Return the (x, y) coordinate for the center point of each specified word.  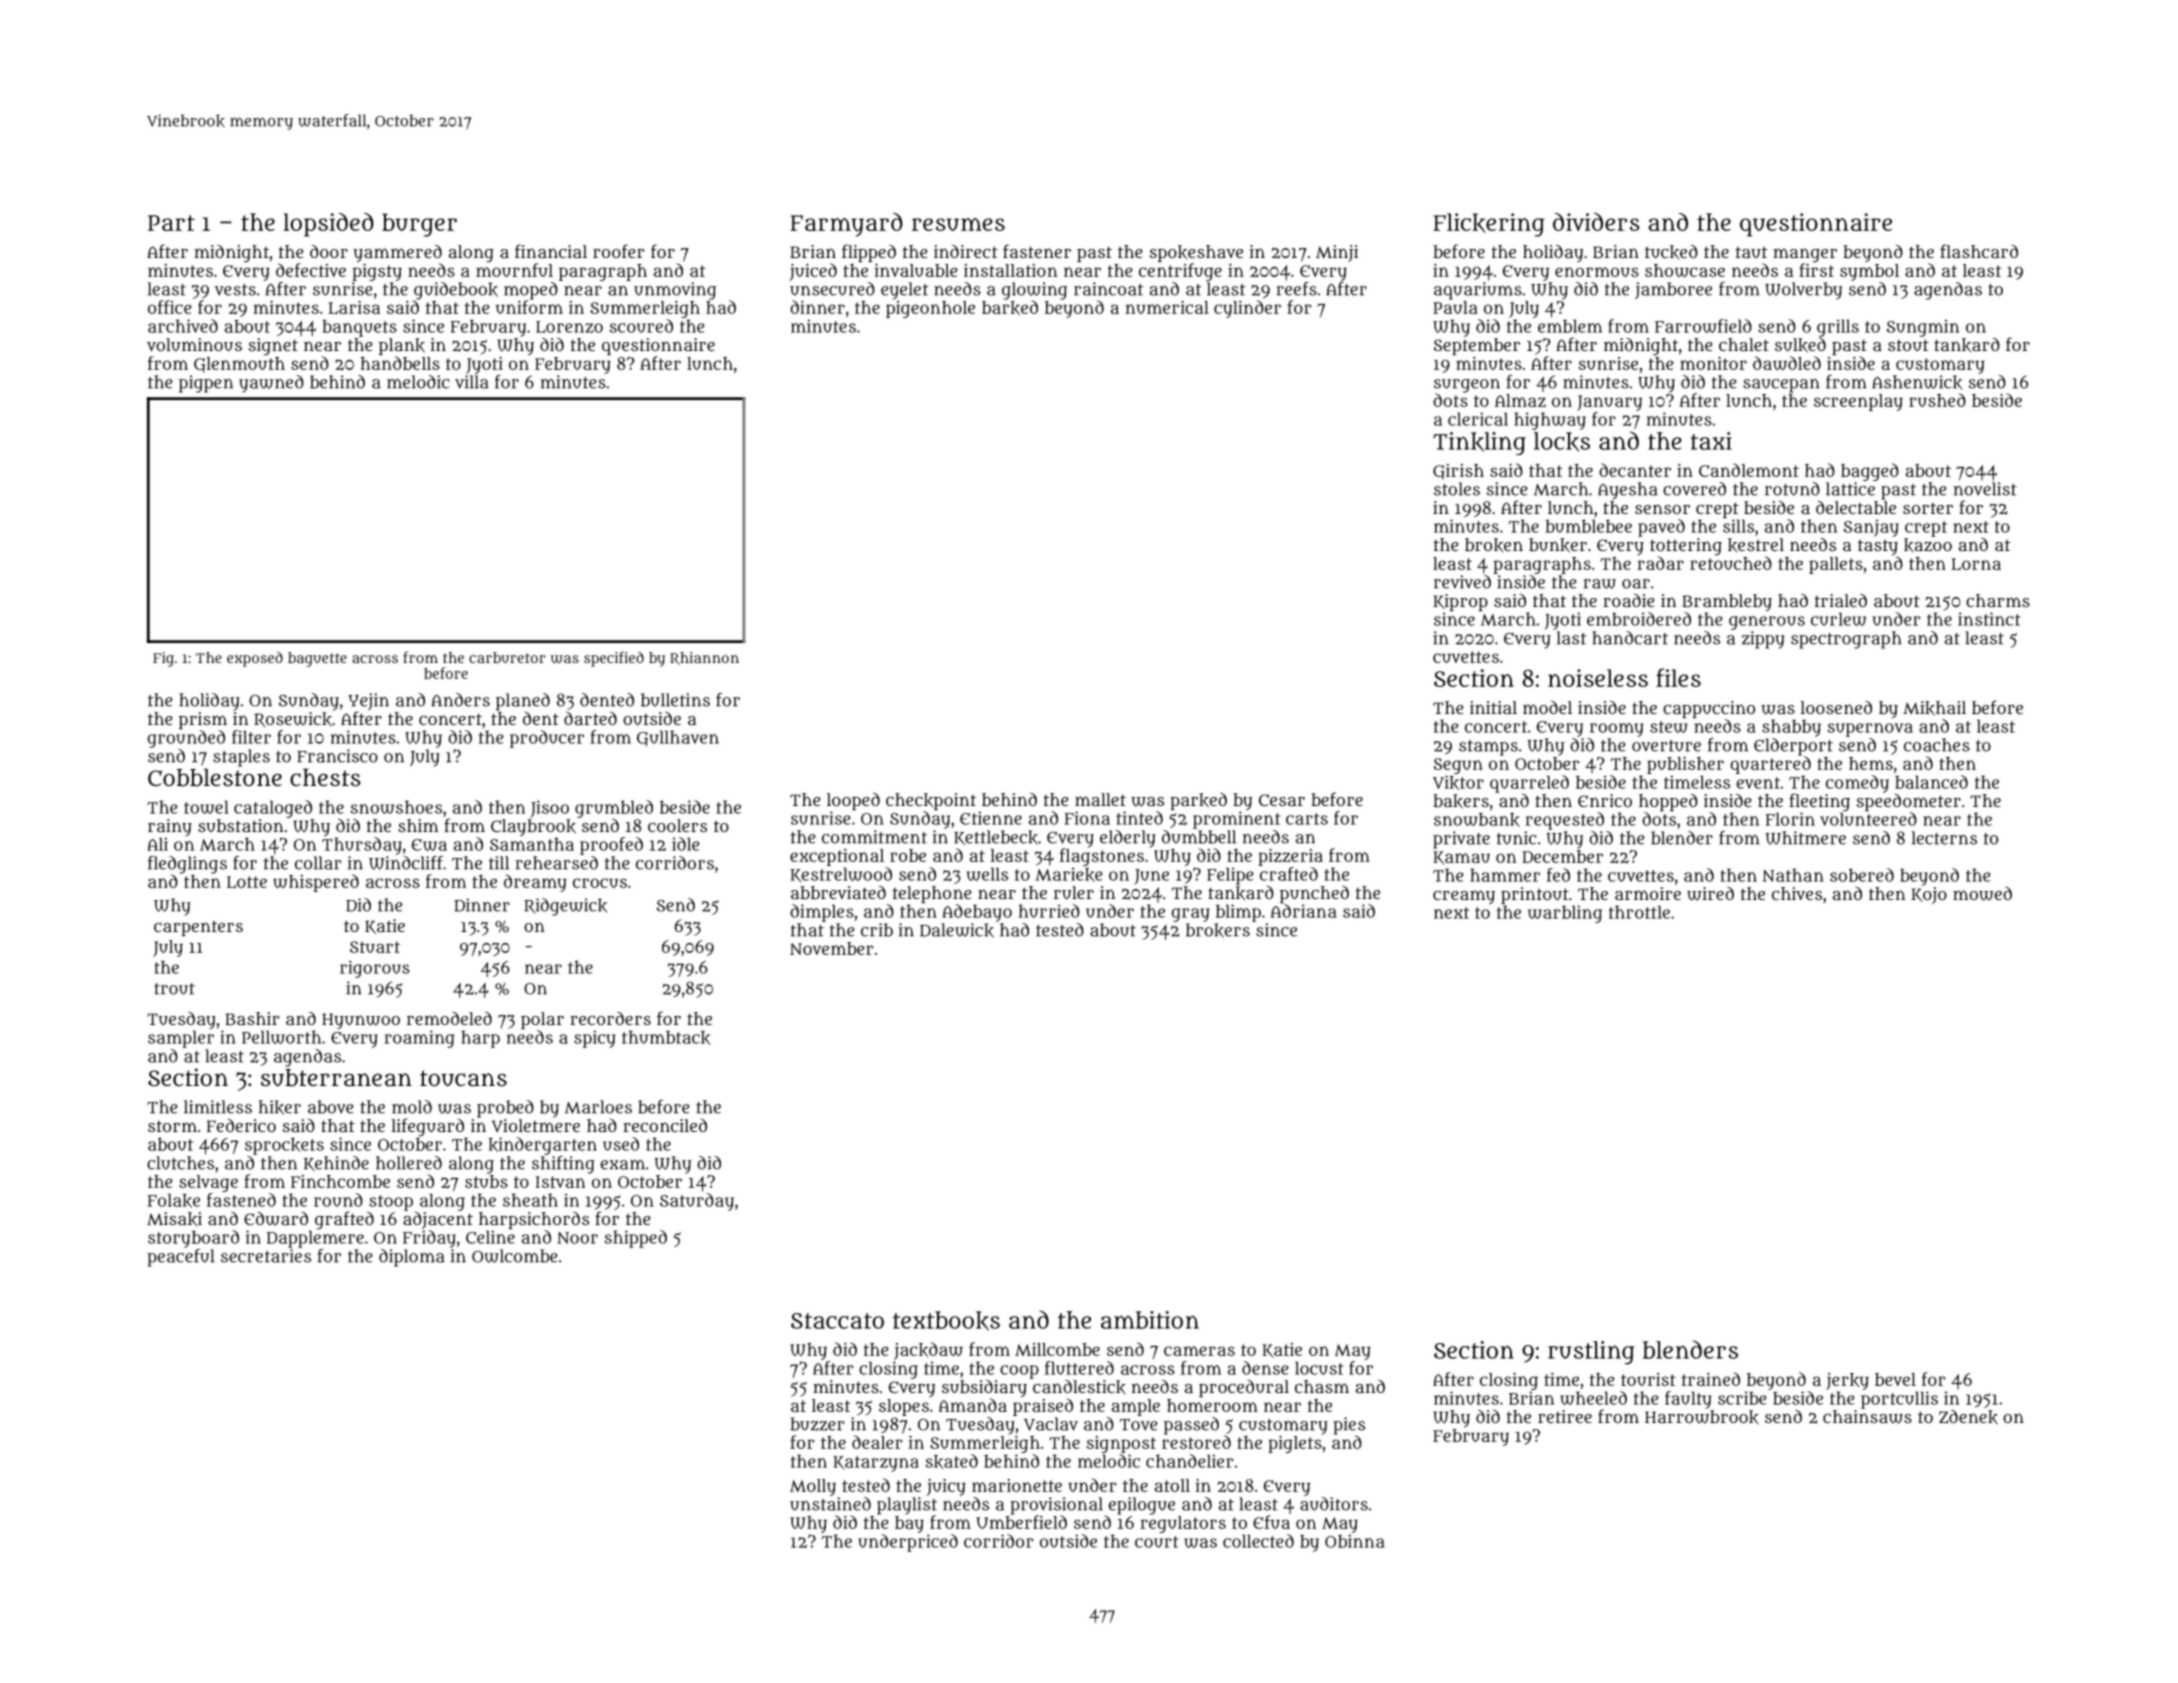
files (1678, 677)
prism (203, 720)
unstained (830, 1504)
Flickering (1489, 225)
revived (1462, 582)
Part (171, 223)
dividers (1596, 222)
